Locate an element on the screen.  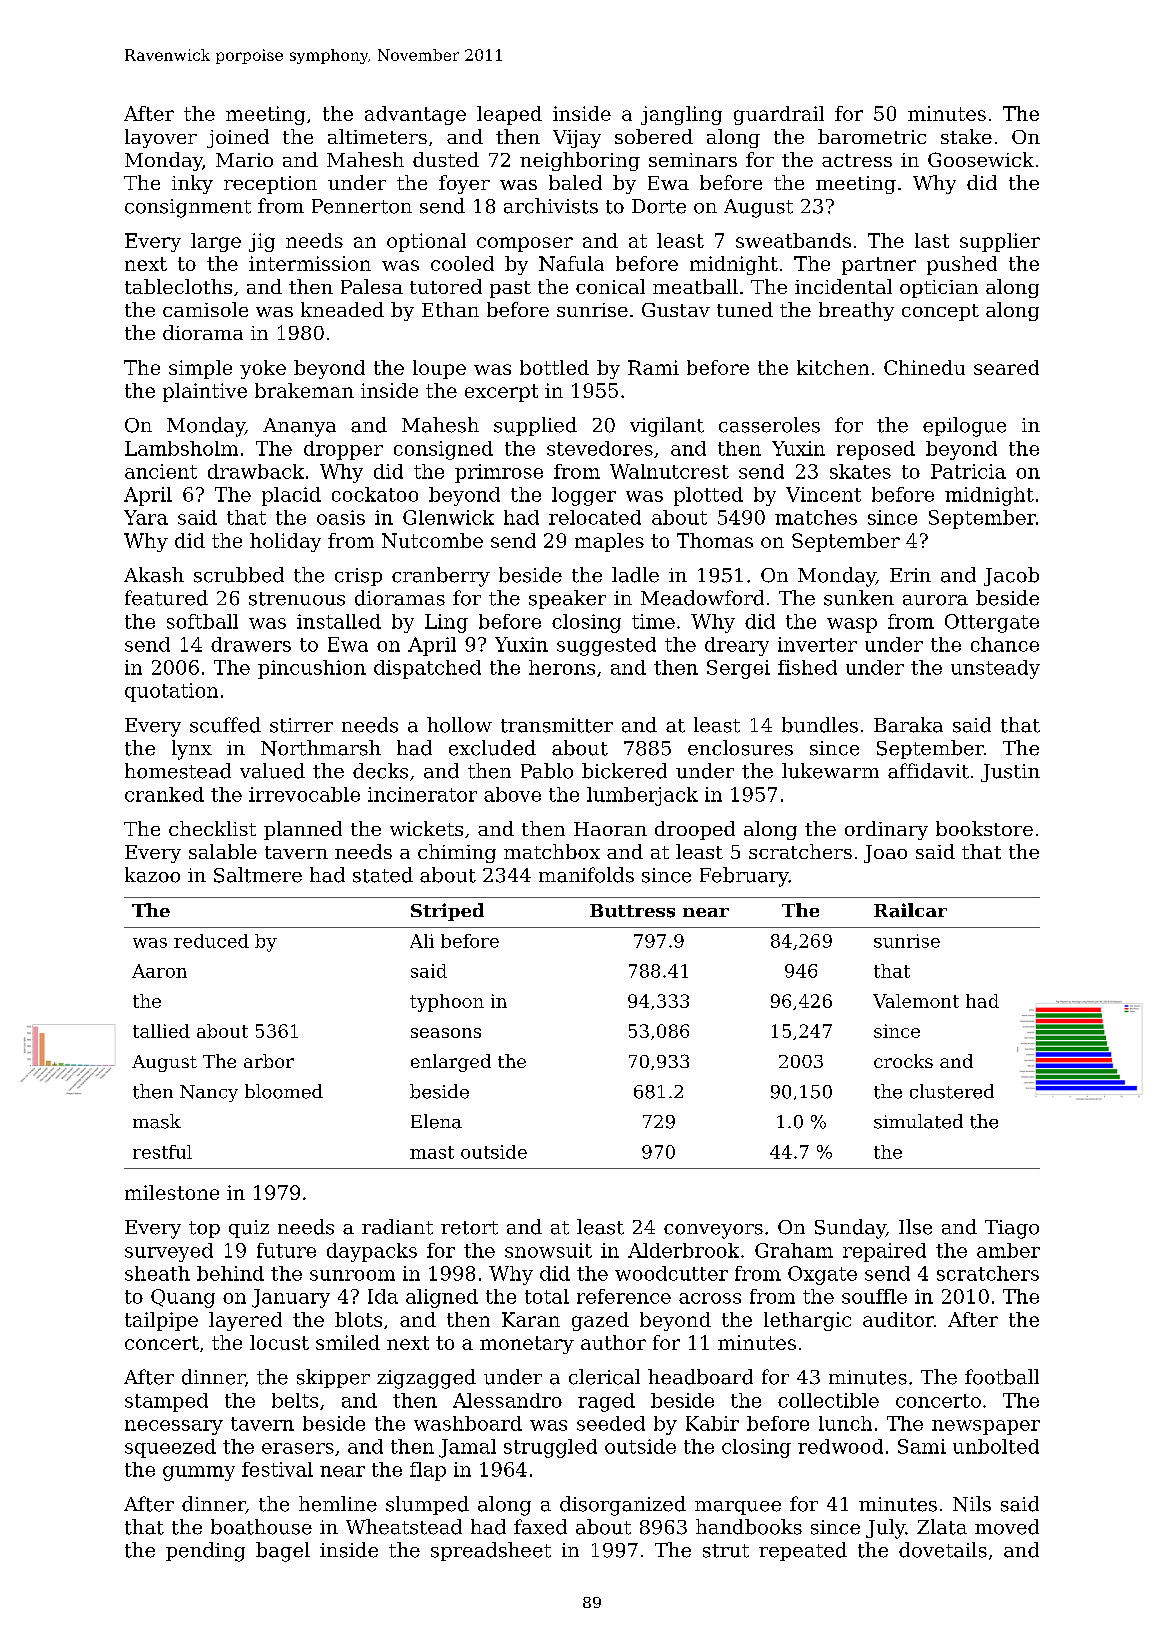
scrubbed is located at coordinates (239, 575).
